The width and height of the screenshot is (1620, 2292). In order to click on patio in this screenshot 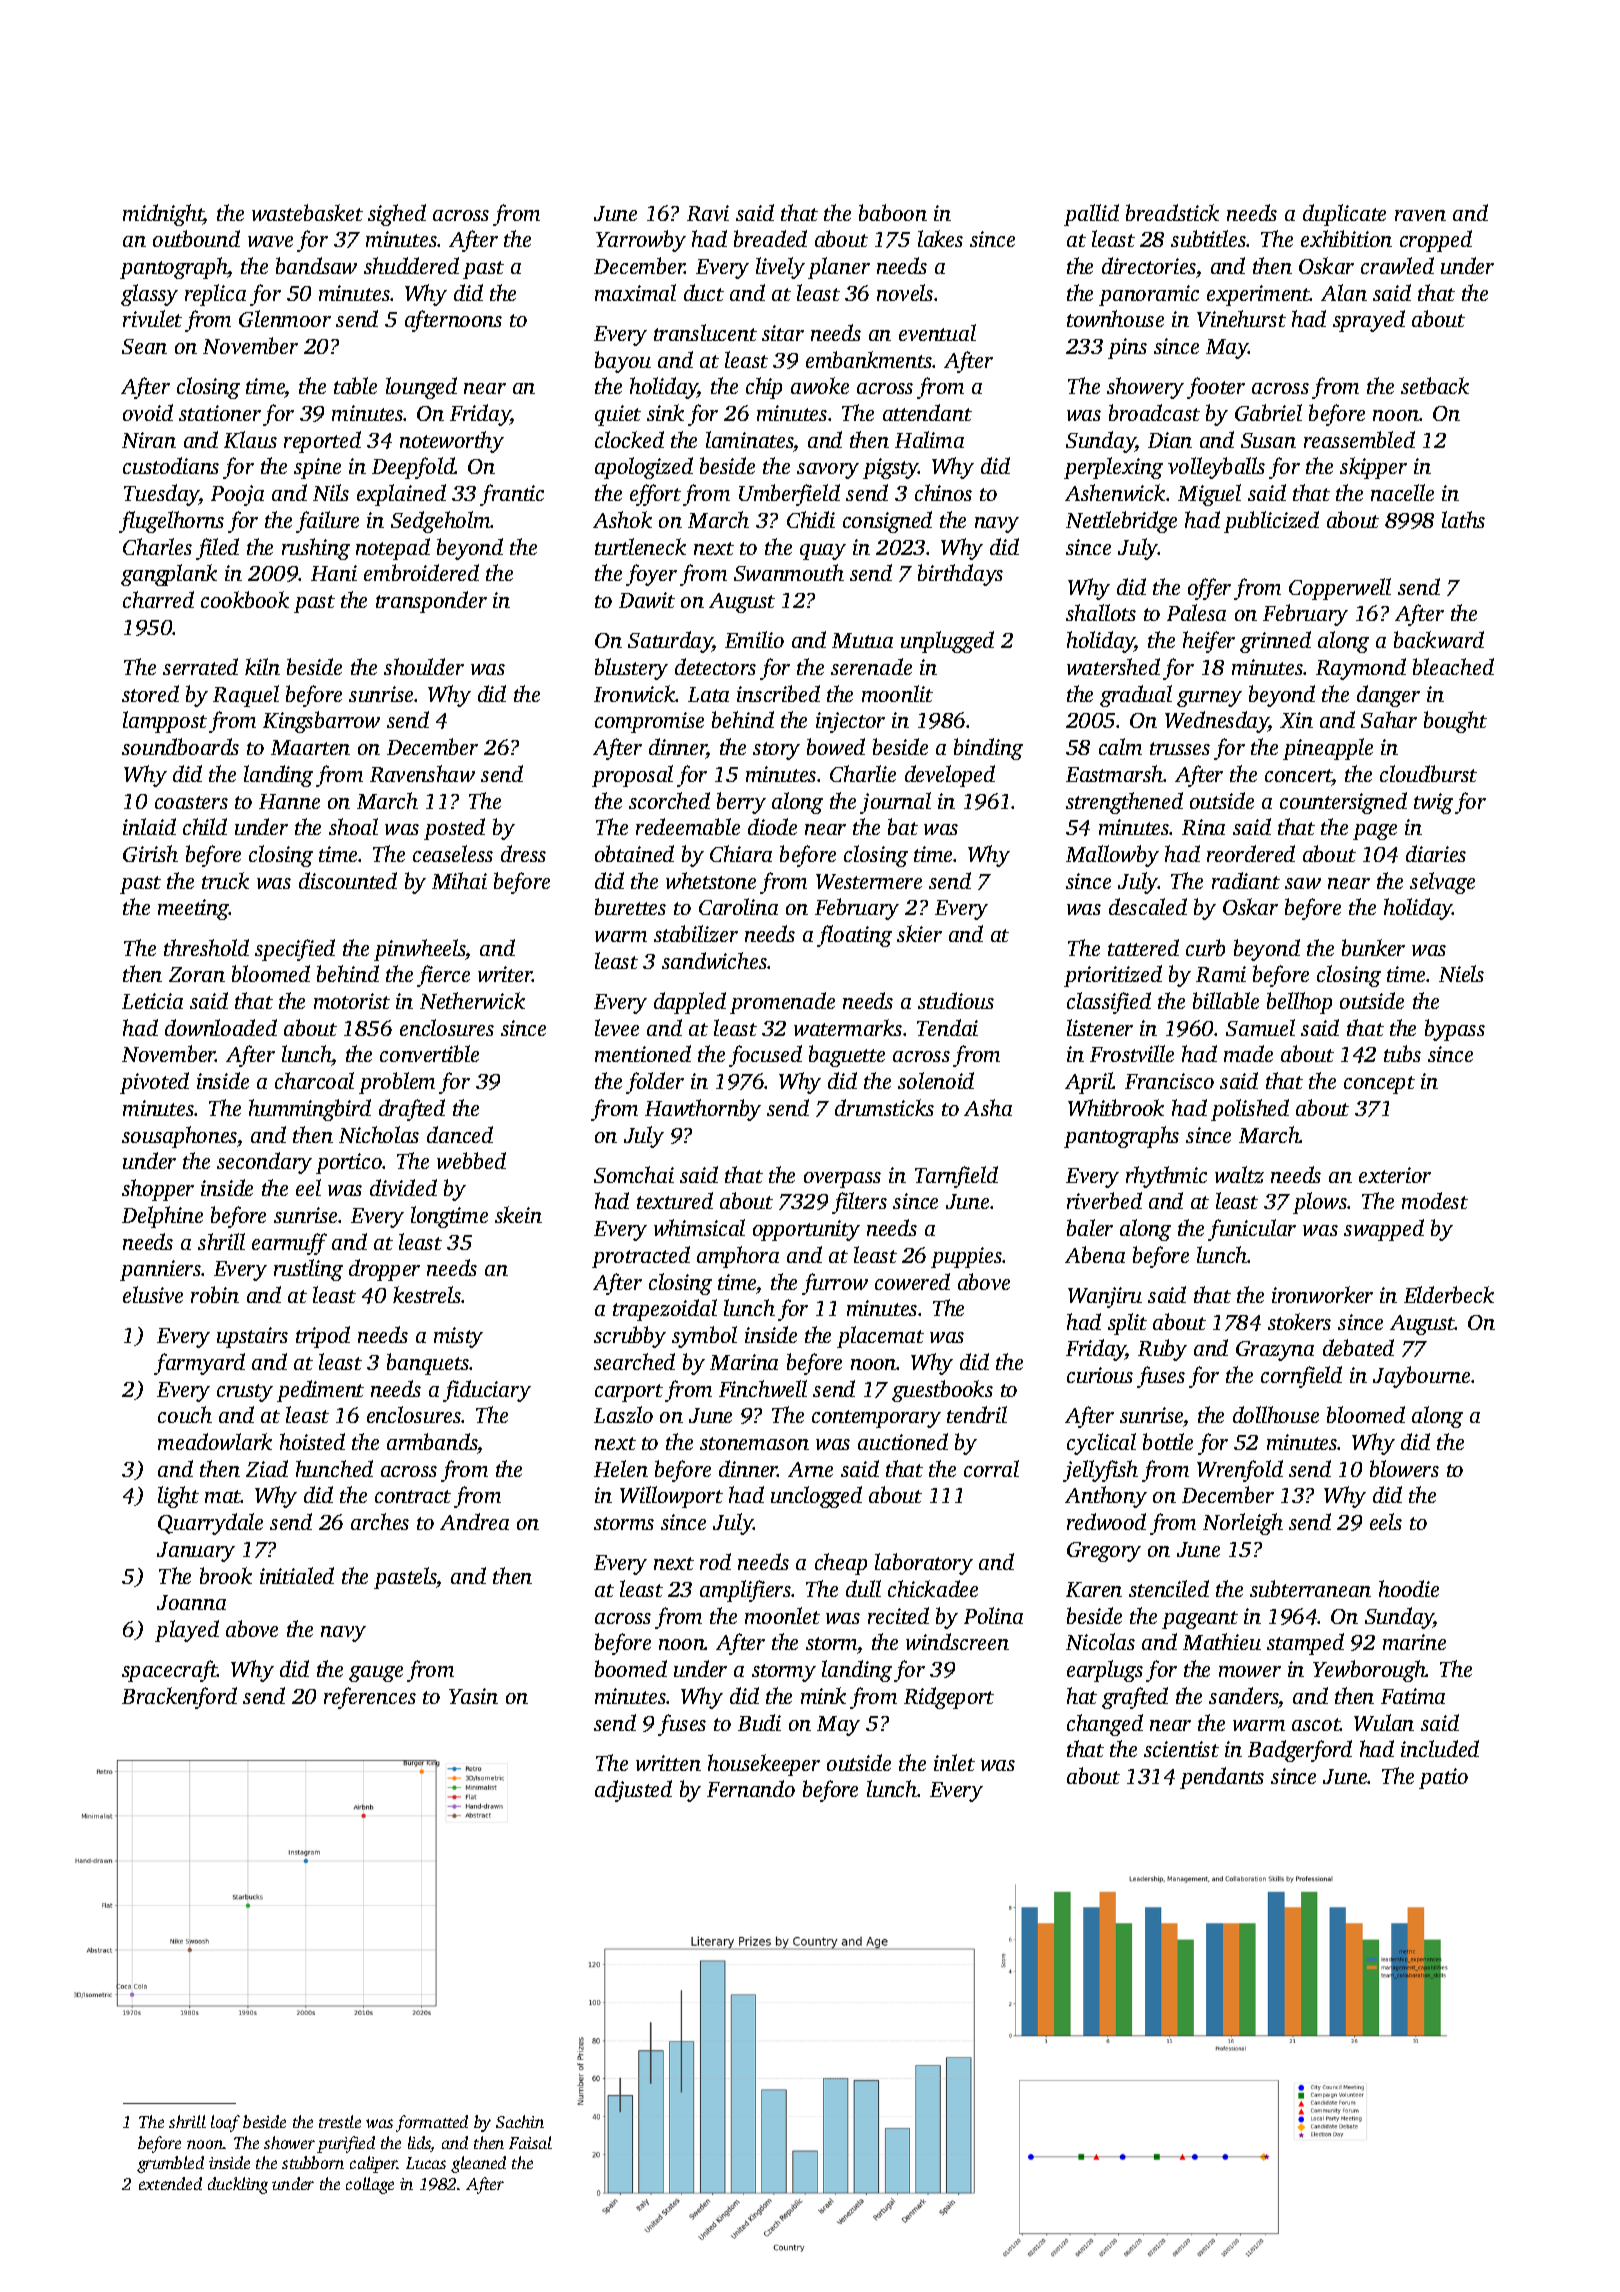, I will do `click(1443, 1778)`.
